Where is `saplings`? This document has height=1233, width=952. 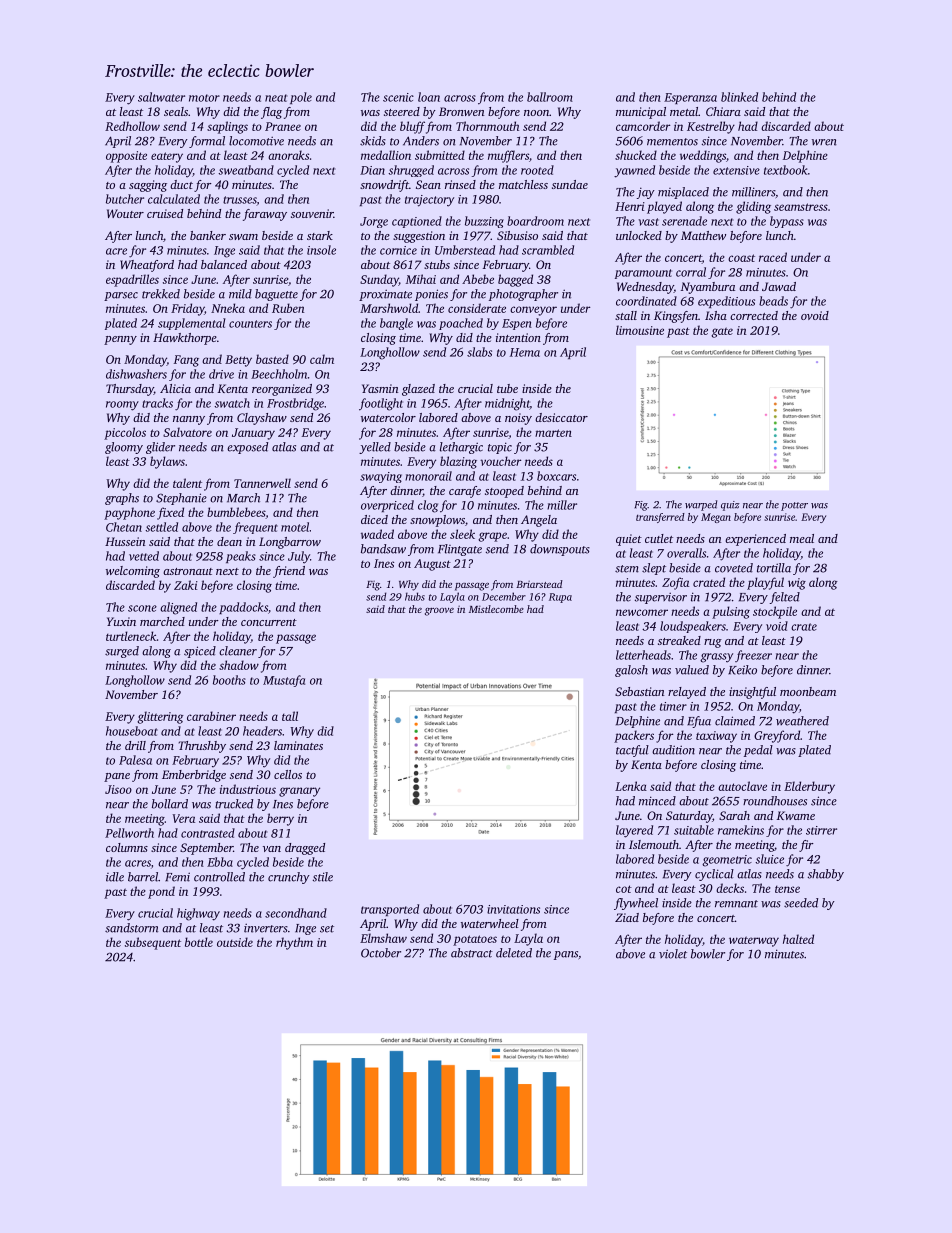
saplings is located at coordinates (227, 127).
